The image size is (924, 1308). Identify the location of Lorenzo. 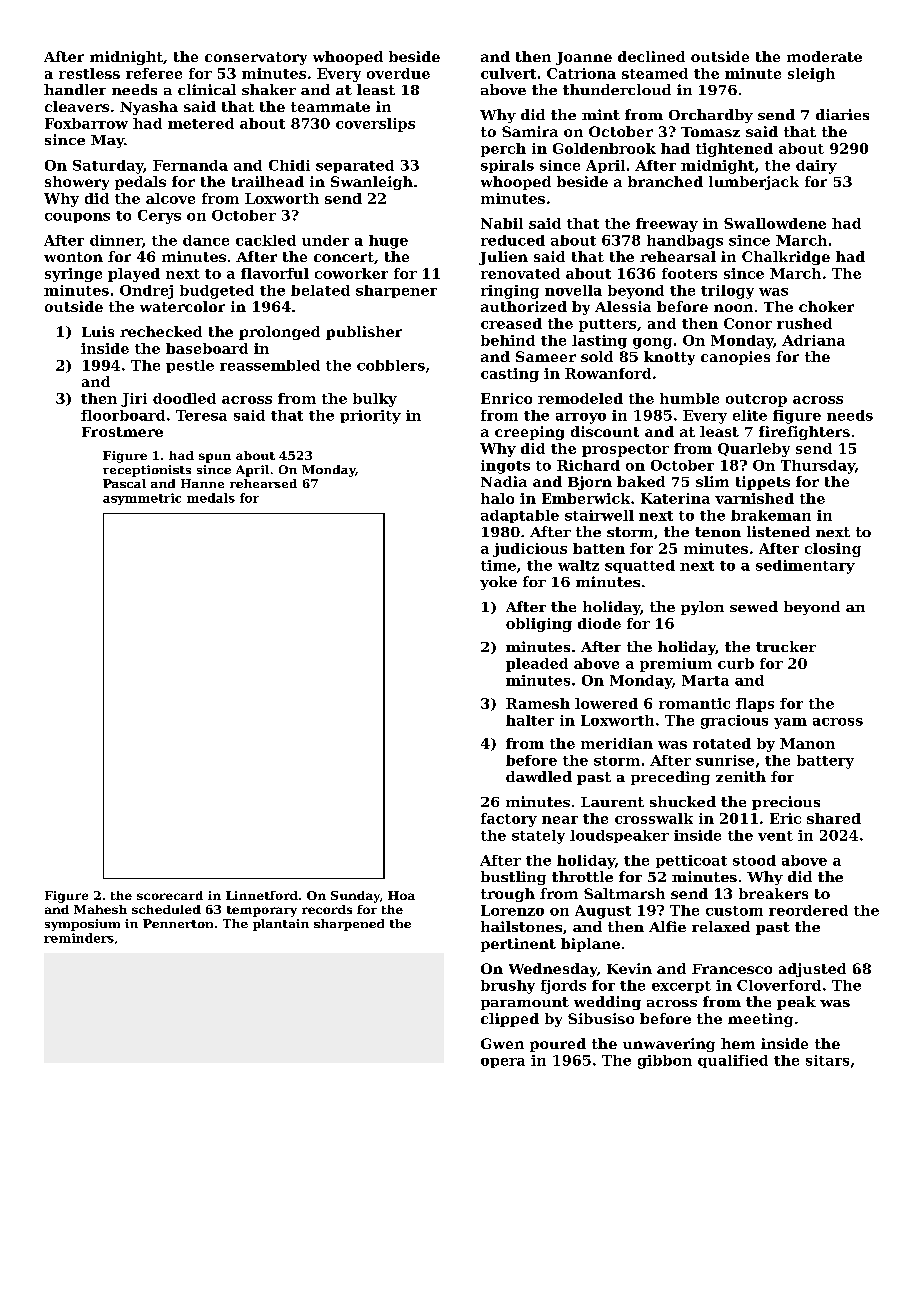
(512, 910).
